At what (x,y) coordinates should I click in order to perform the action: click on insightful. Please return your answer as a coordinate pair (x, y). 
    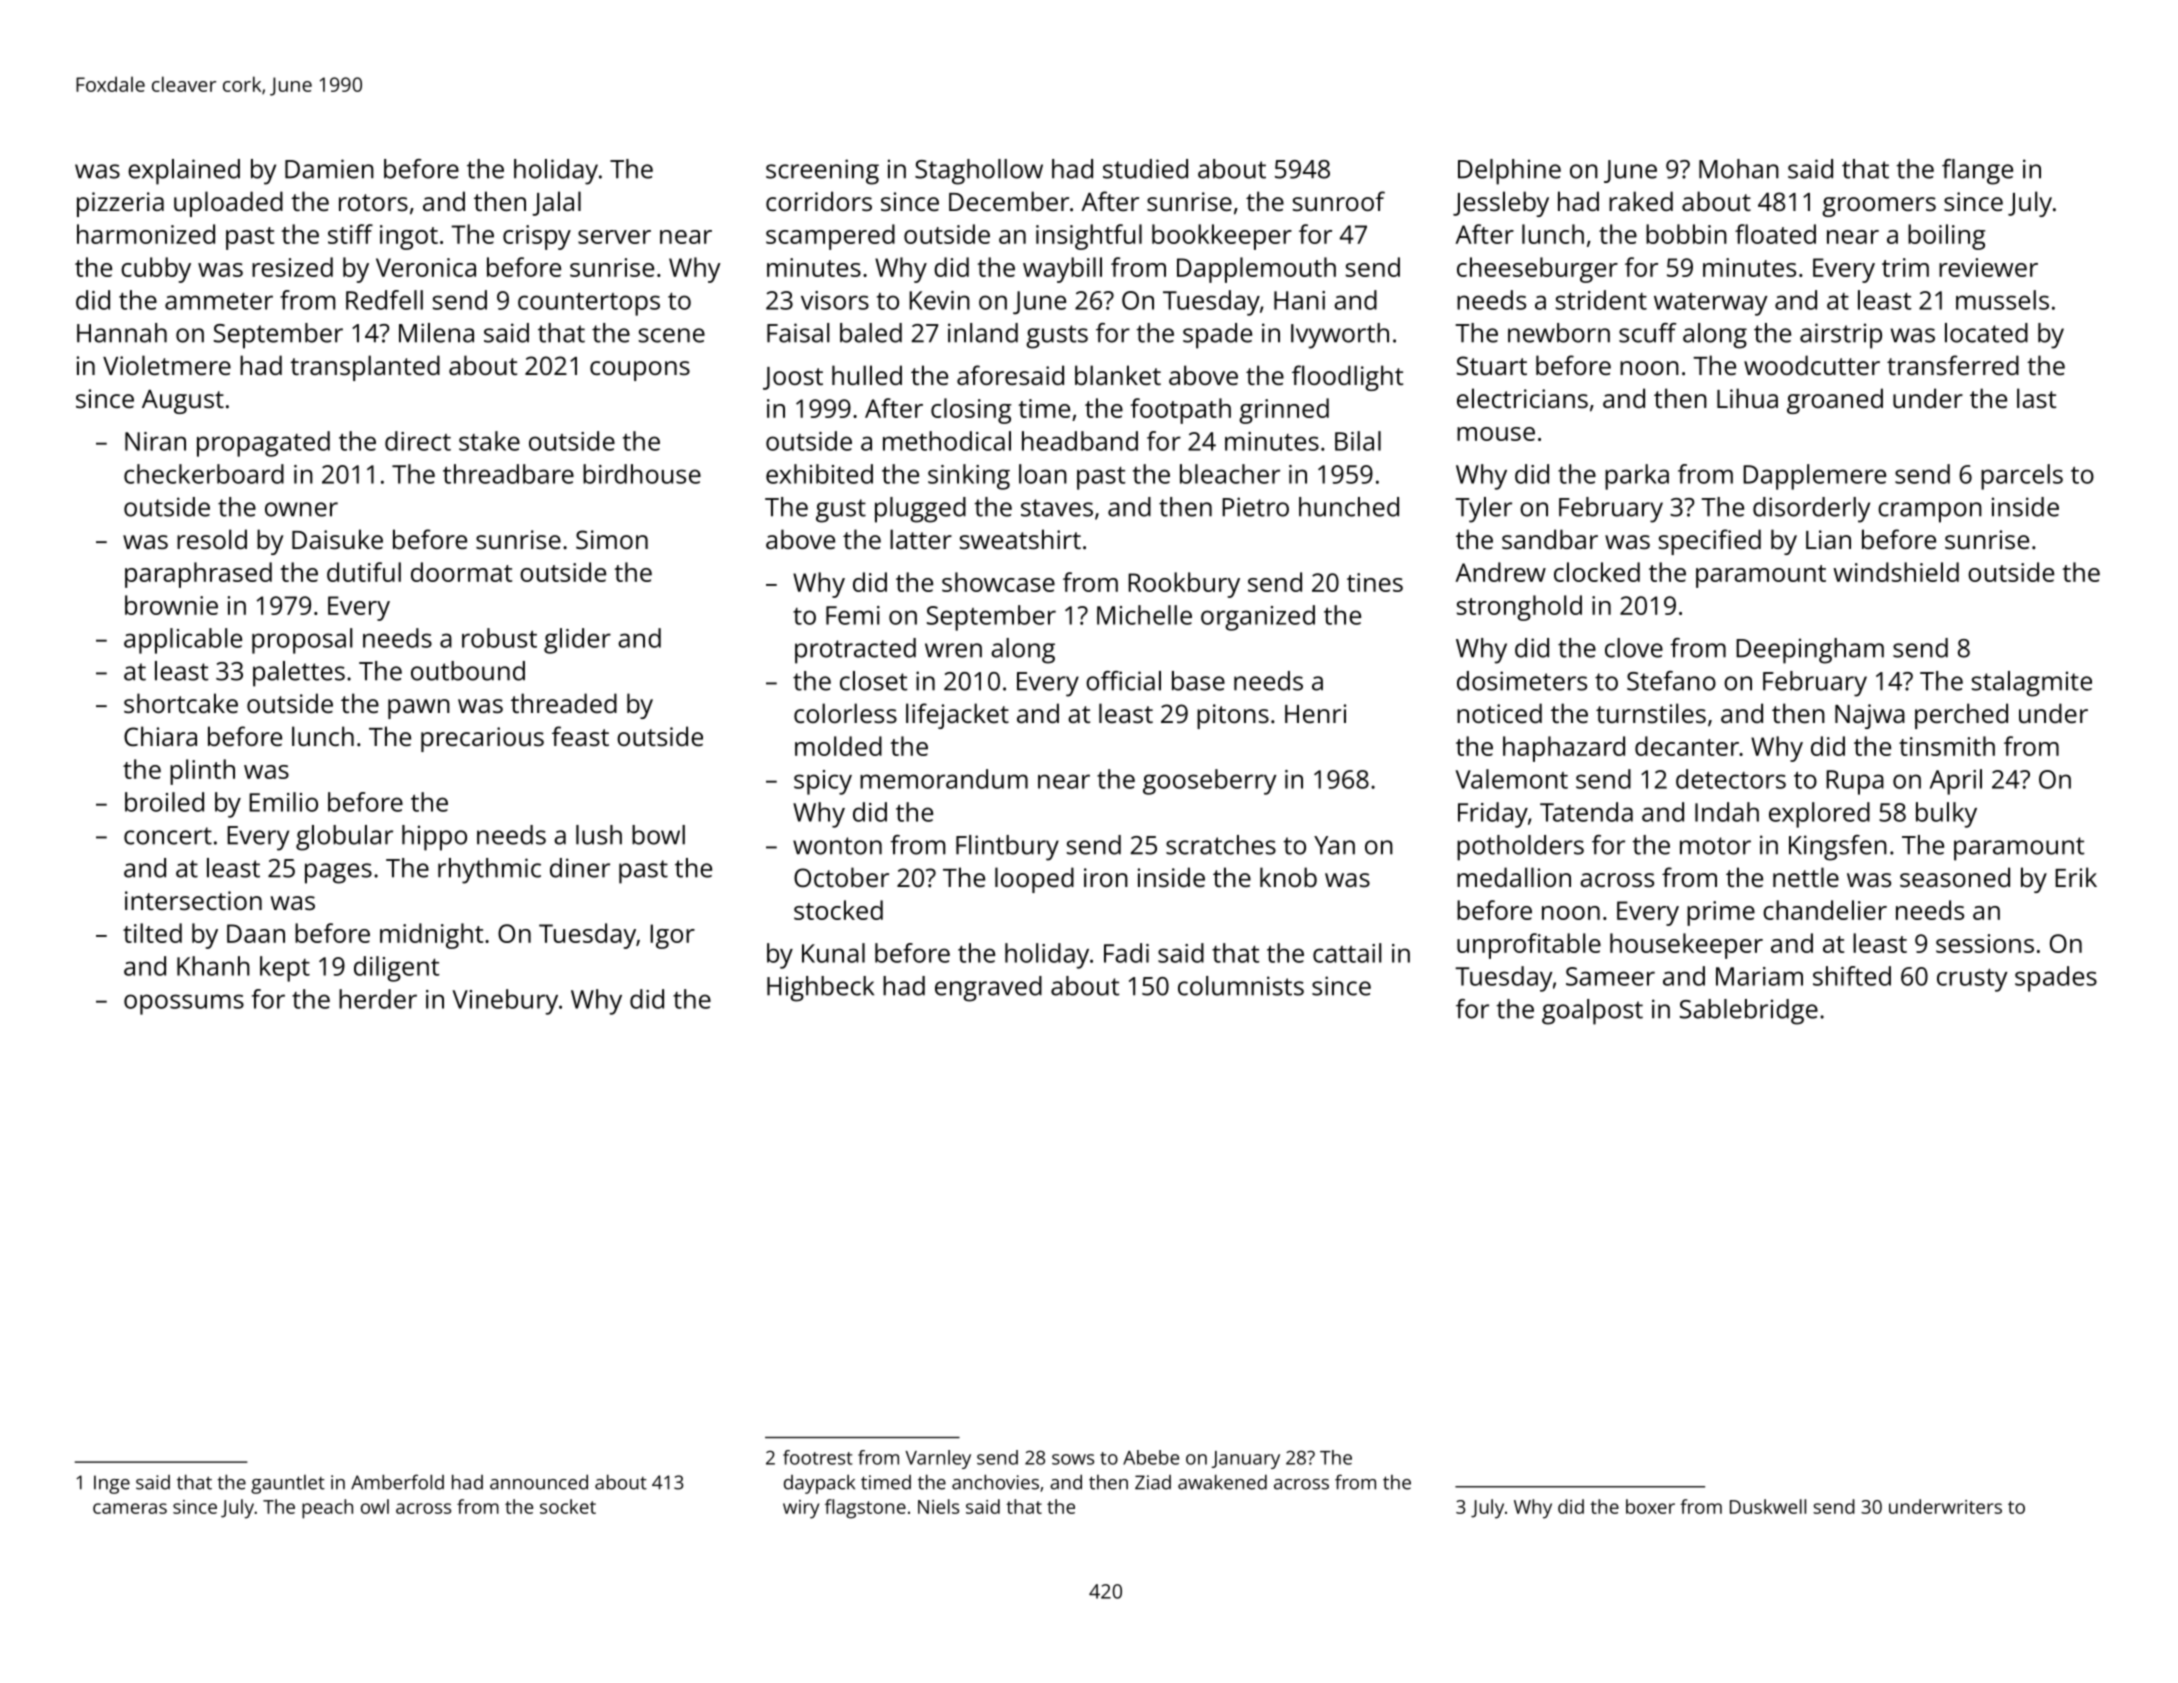
    Looking at the image, I should click on (1089, 237).
